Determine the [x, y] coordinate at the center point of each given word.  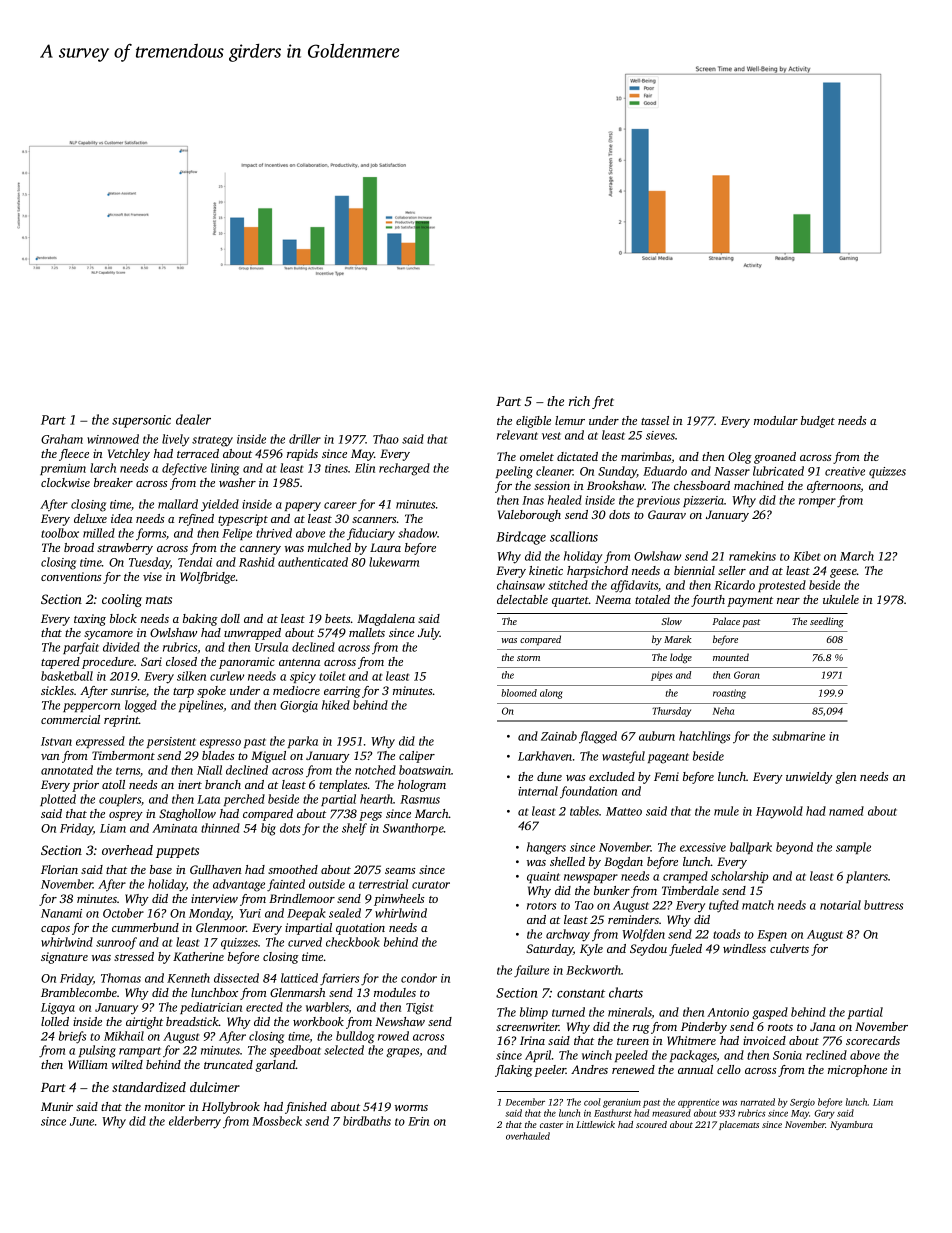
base [161, 869]
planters [867, 877]
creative [845, 471]
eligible [533, 422]
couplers [120, 800]
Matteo [624, 811]
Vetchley [129, 455]
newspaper [591, 878]
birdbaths [367, 1121]
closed [181, 661]
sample [853, 848]
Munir [57, 1106]
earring [342, 692]
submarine [798, 736]
